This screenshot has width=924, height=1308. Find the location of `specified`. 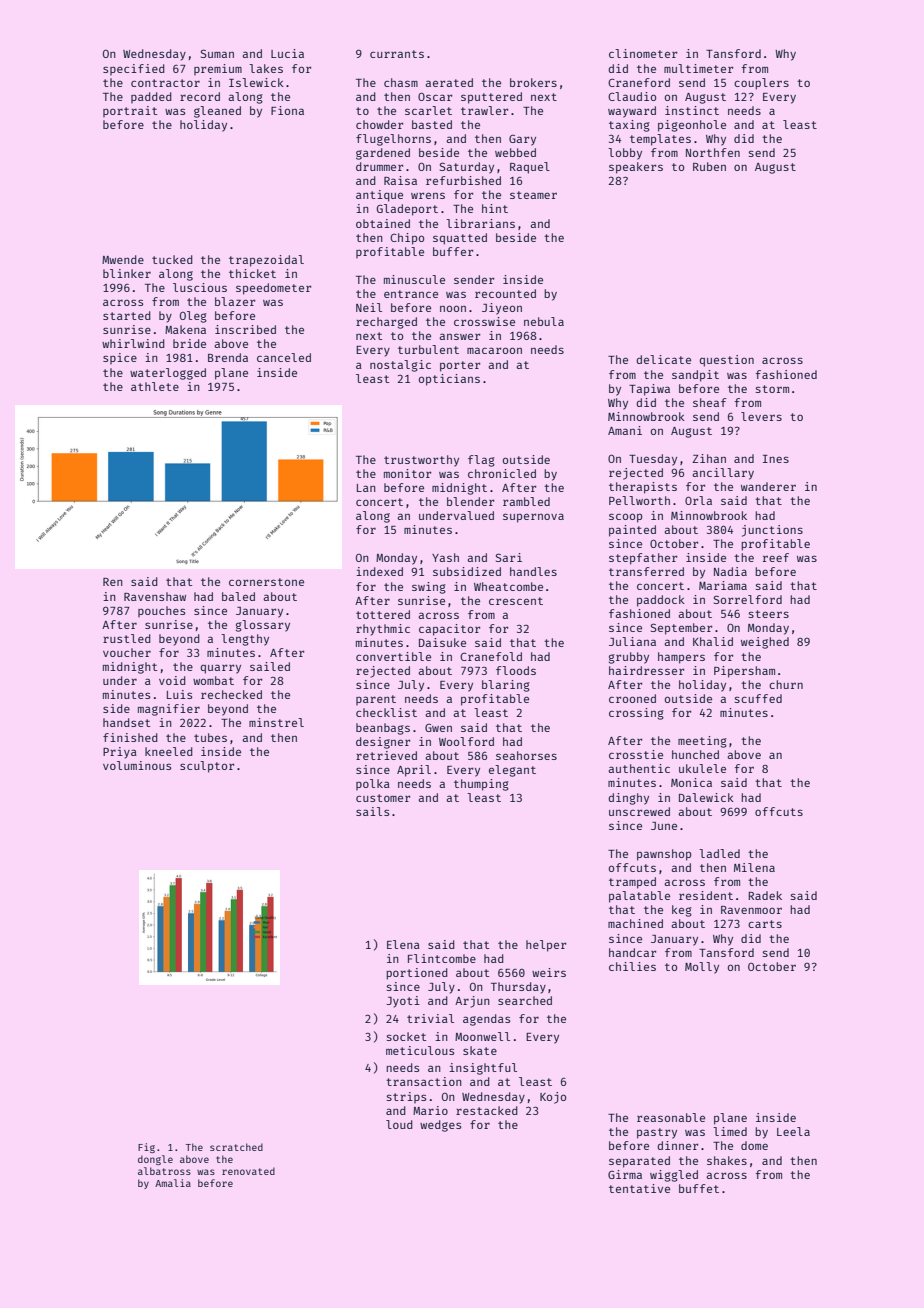

specified is located at coordinates (134, 69).
